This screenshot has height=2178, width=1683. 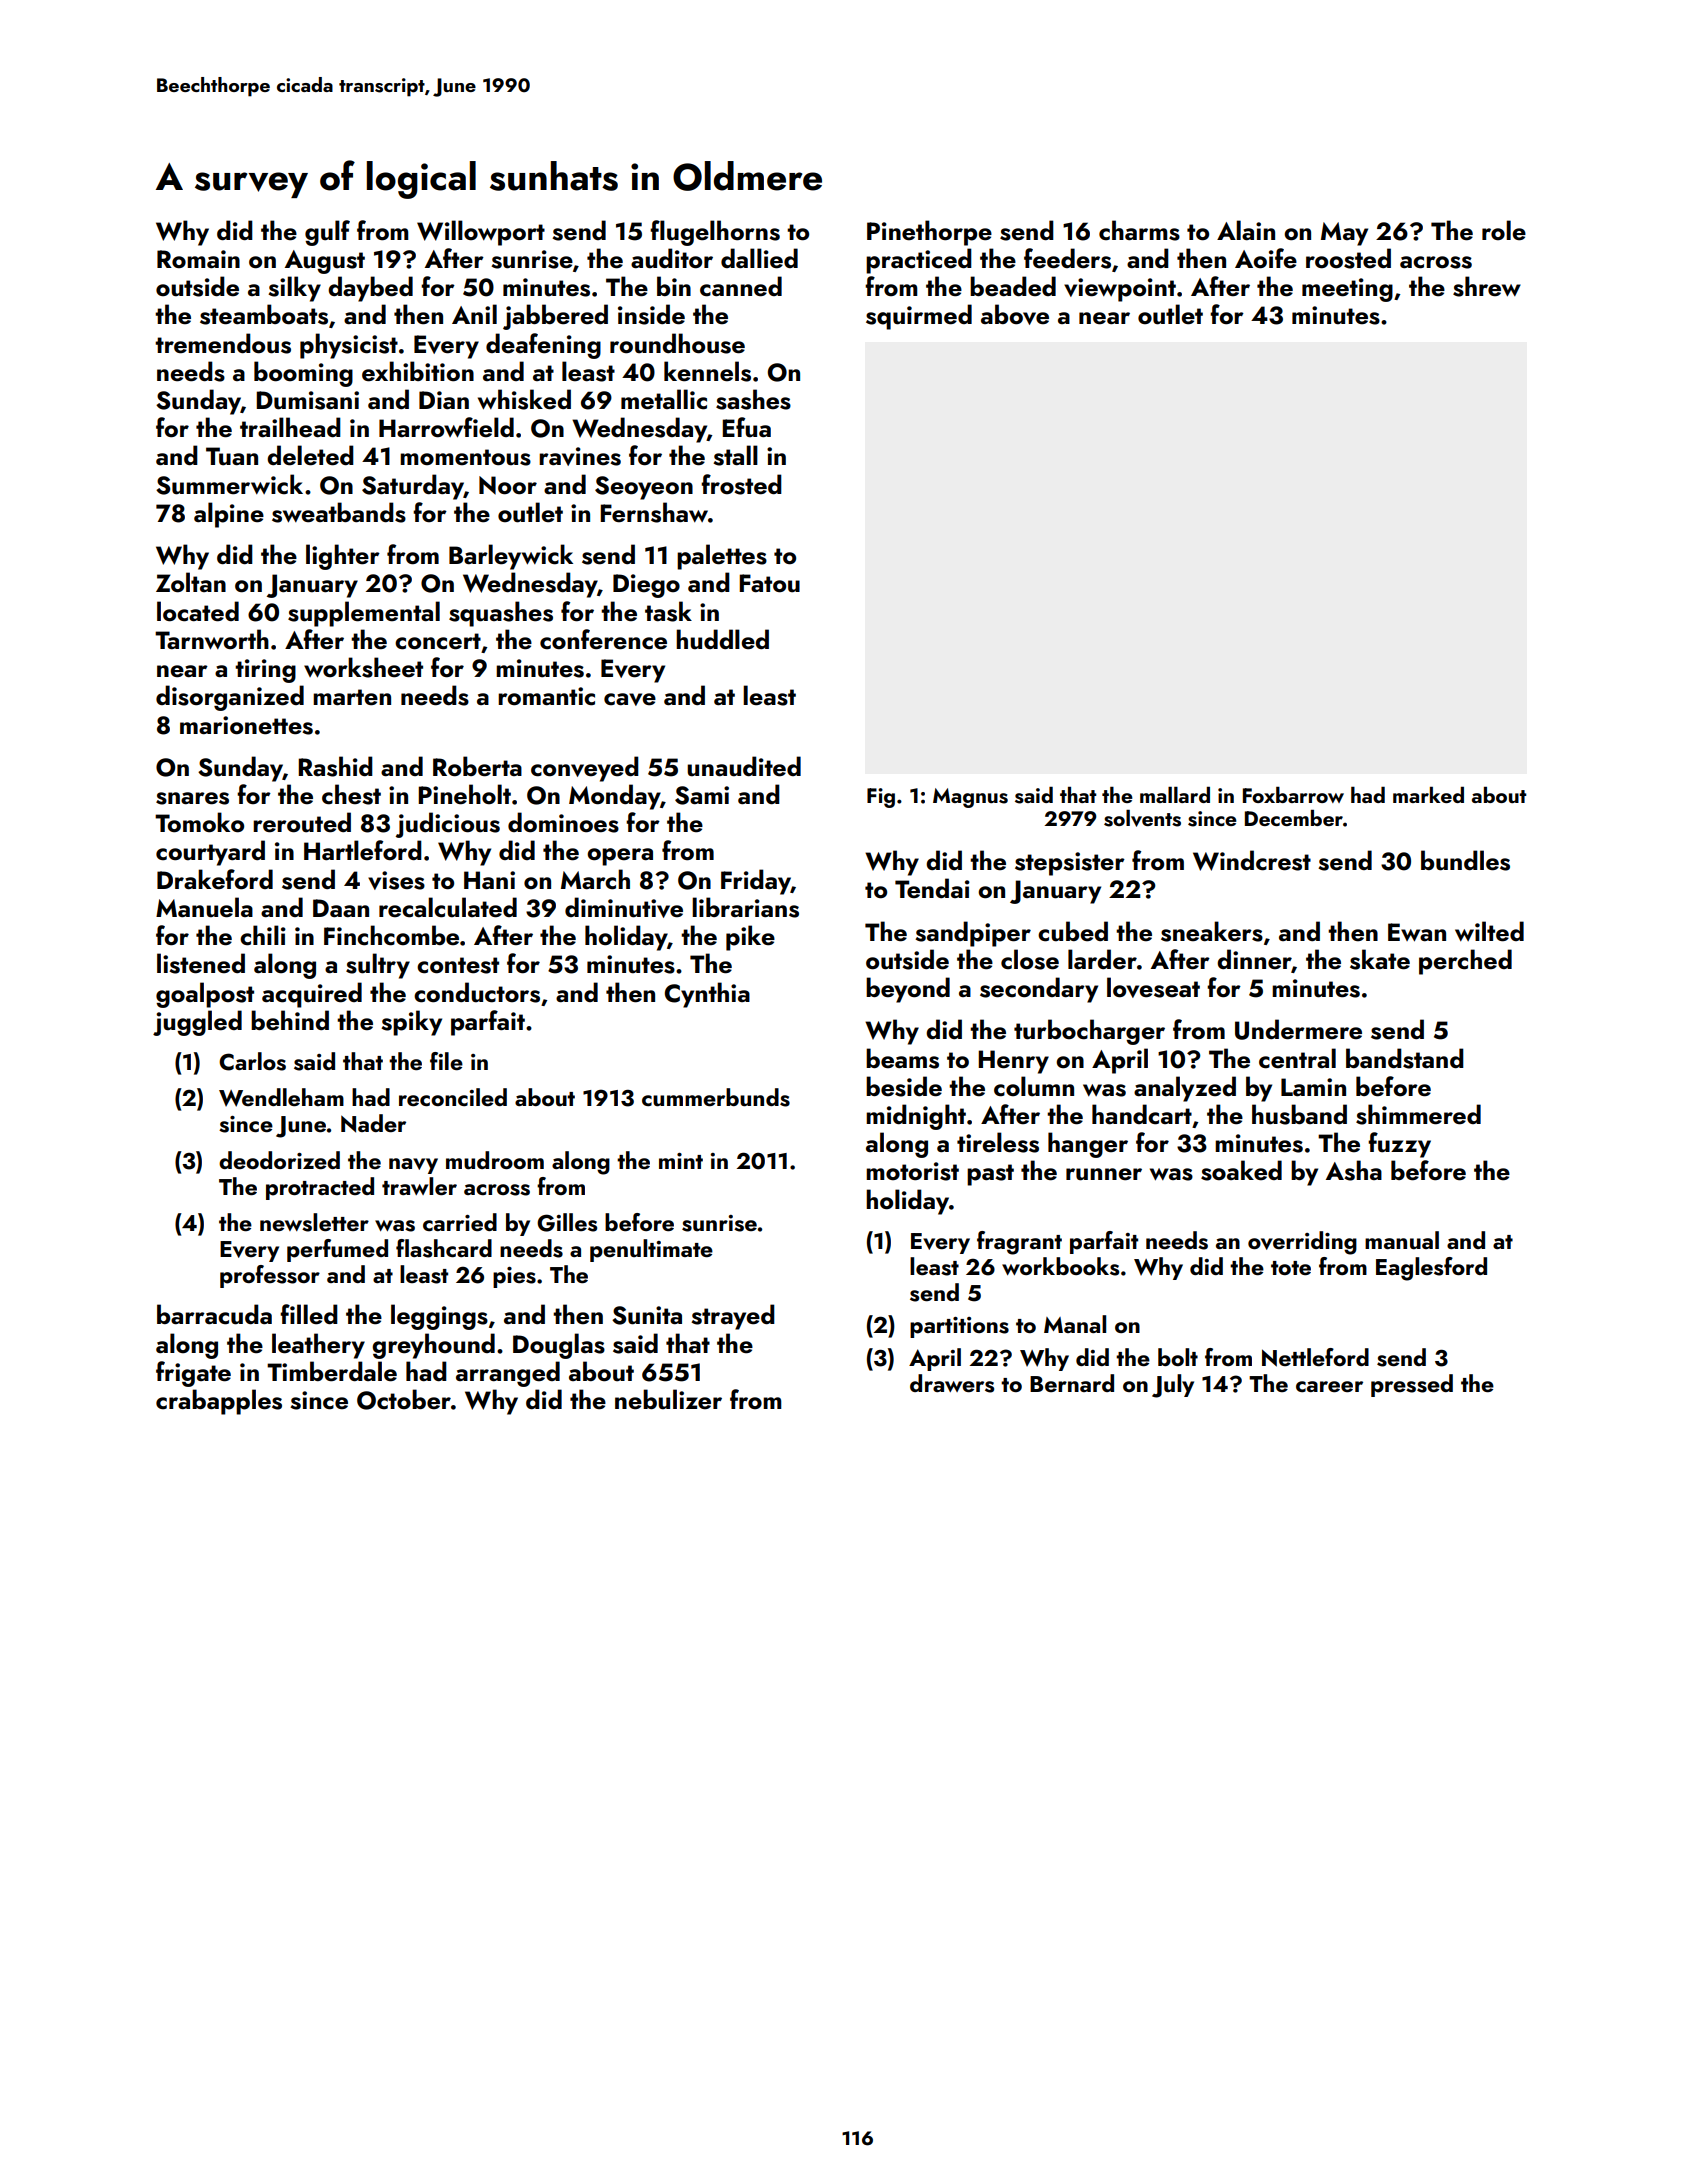 What do you see at coordinates (438, 641) in the screenshot?
I see `concert` at bounding box center [438, 641].
